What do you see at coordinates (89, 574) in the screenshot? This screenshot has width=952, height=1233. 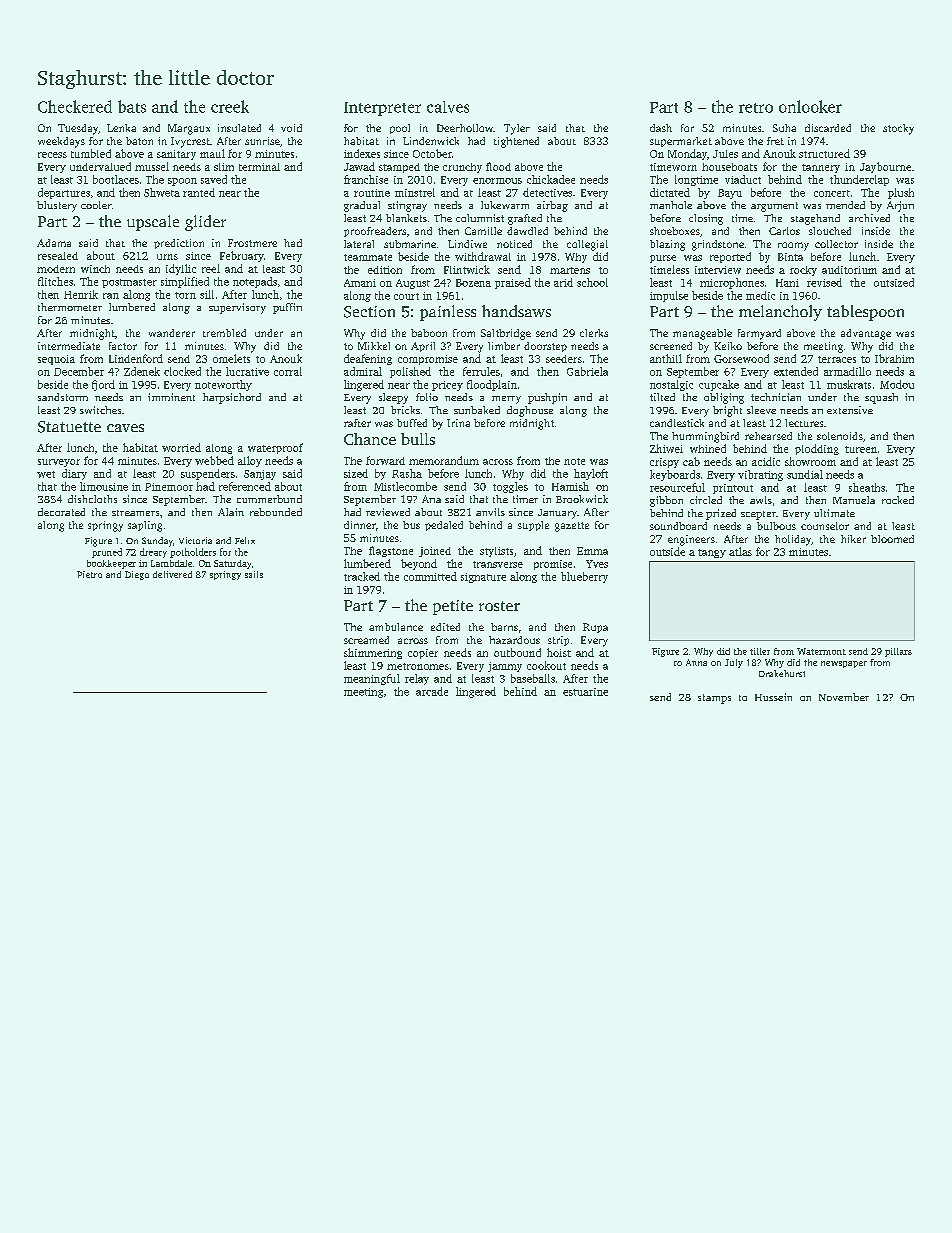 I see `Pietro` at bounding box center [89, 574].
